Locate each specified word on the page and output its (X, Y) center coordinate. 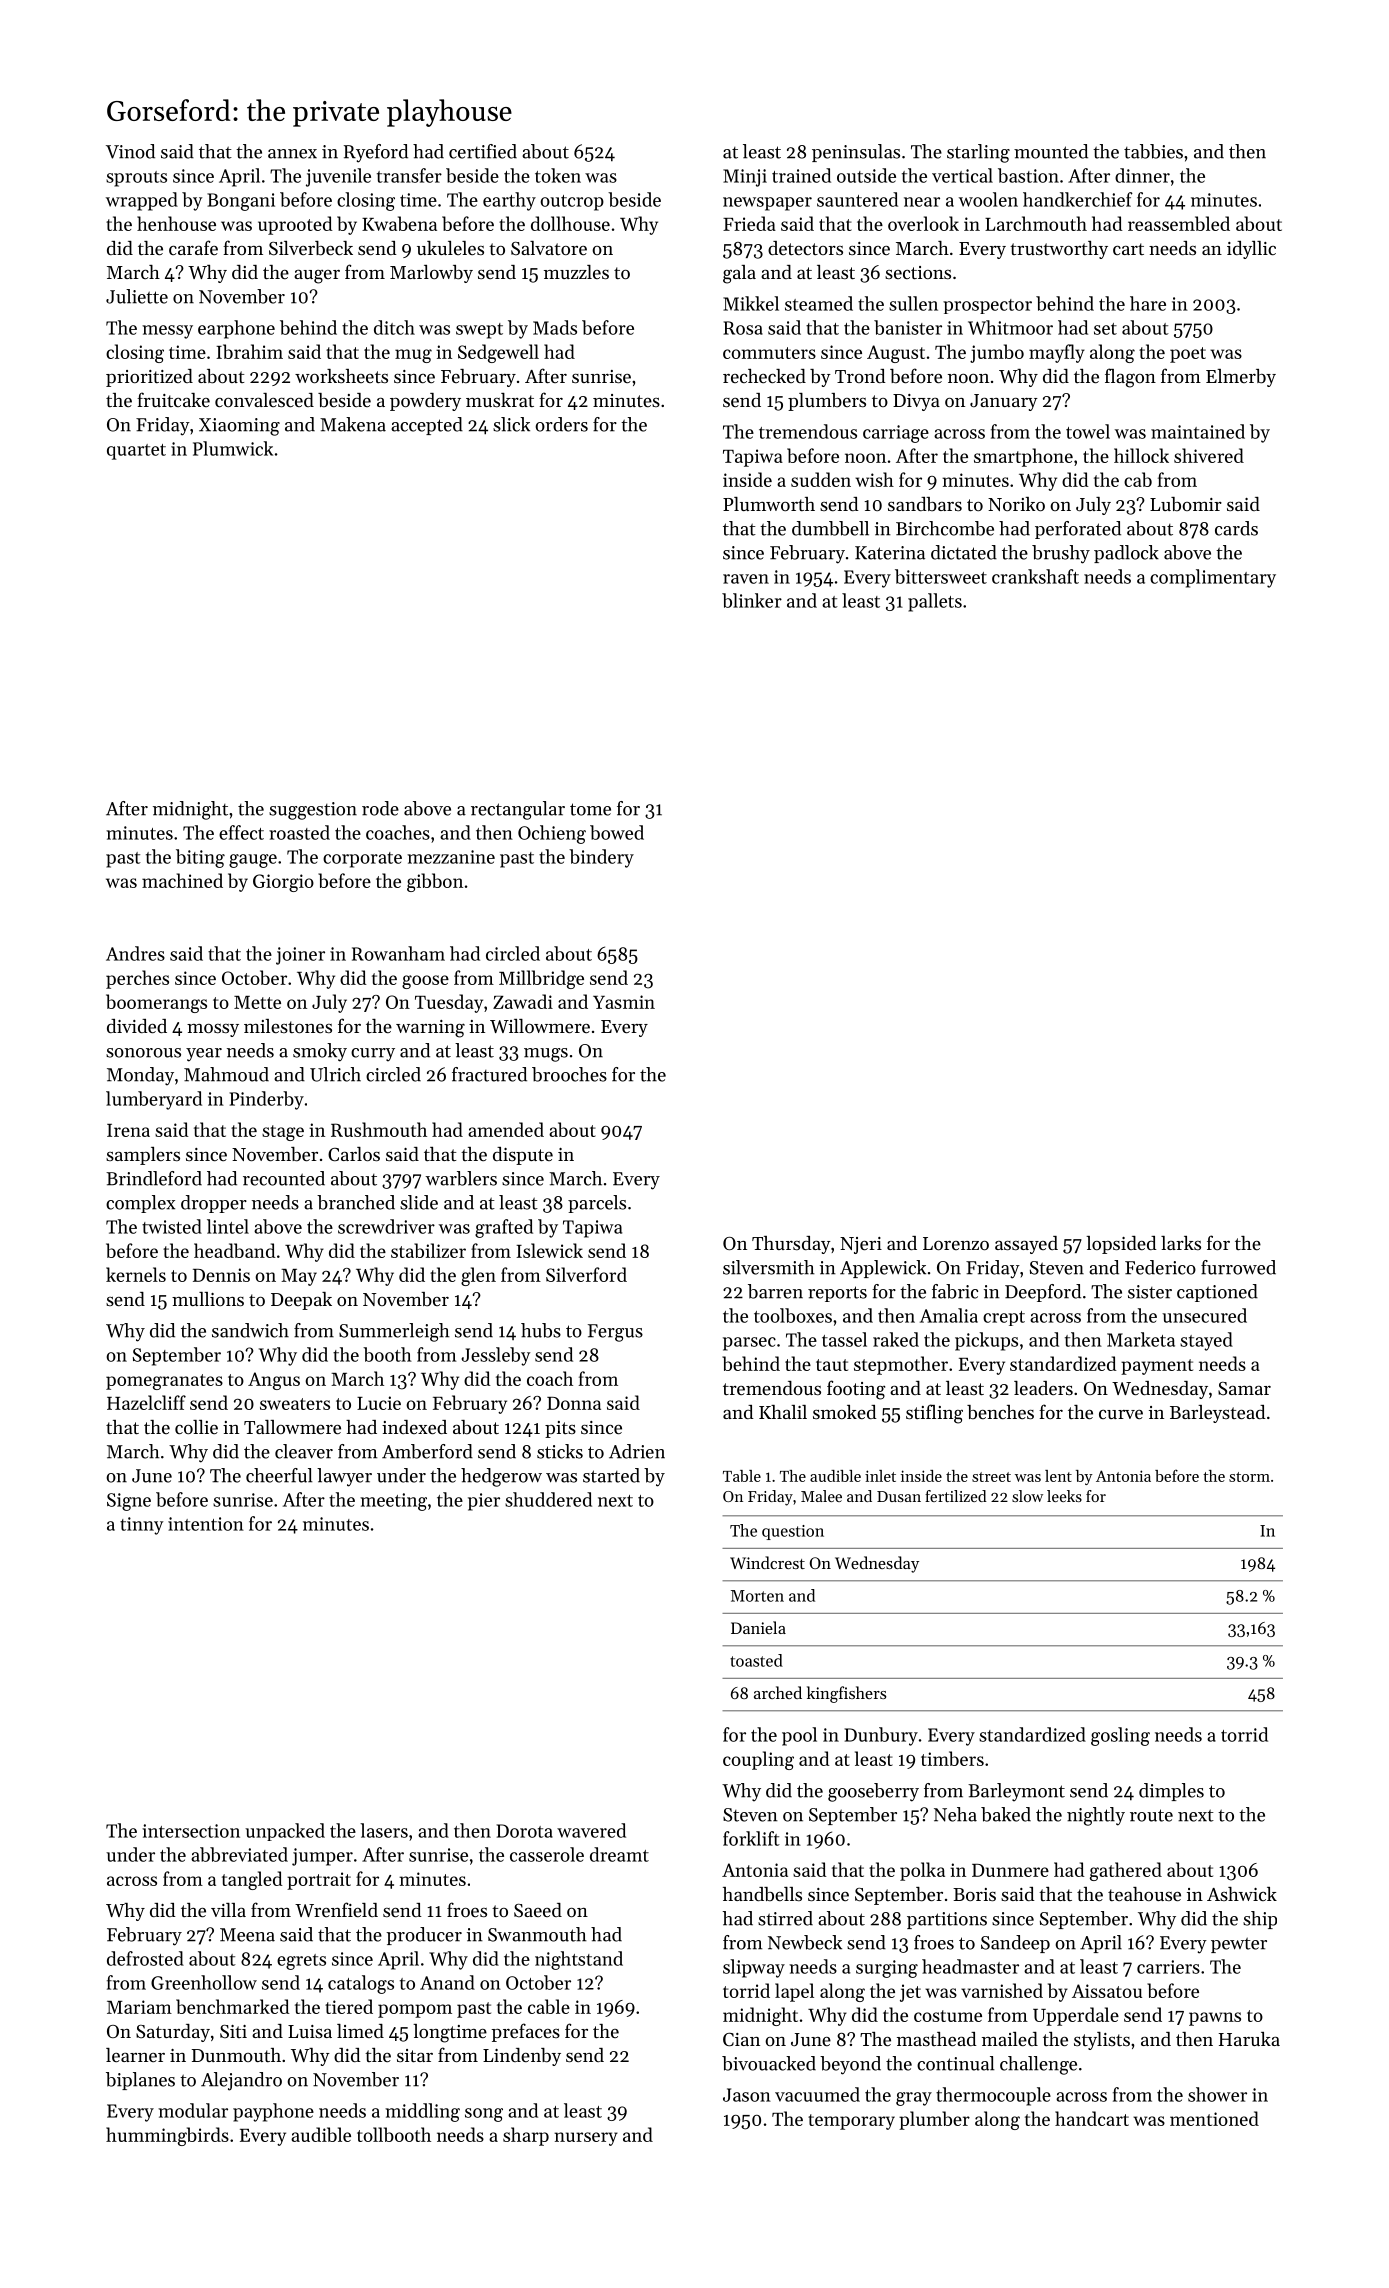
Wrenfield (336, 1909)
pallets (935, 602)
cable (549, 2006)
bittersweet (941, 576)
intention (206, 1524)
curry (373, 1055)
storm (1249, 1477)
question (793, 1532)
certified (483, 151)
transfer (409, 175)
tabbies (1153, 151)
